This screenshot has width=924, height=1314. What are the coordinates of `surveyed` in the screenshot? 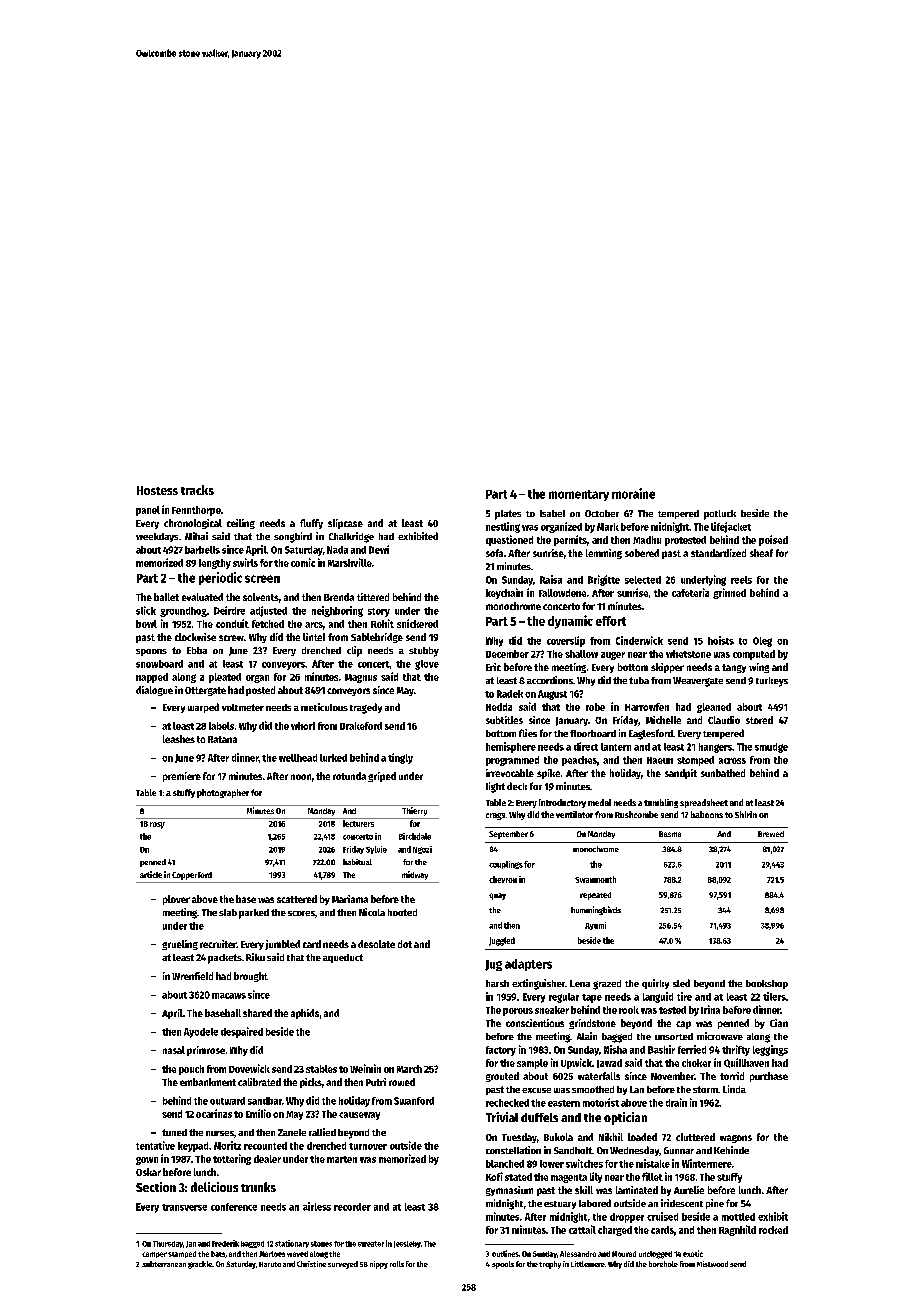 It's located at (343, 1265).
